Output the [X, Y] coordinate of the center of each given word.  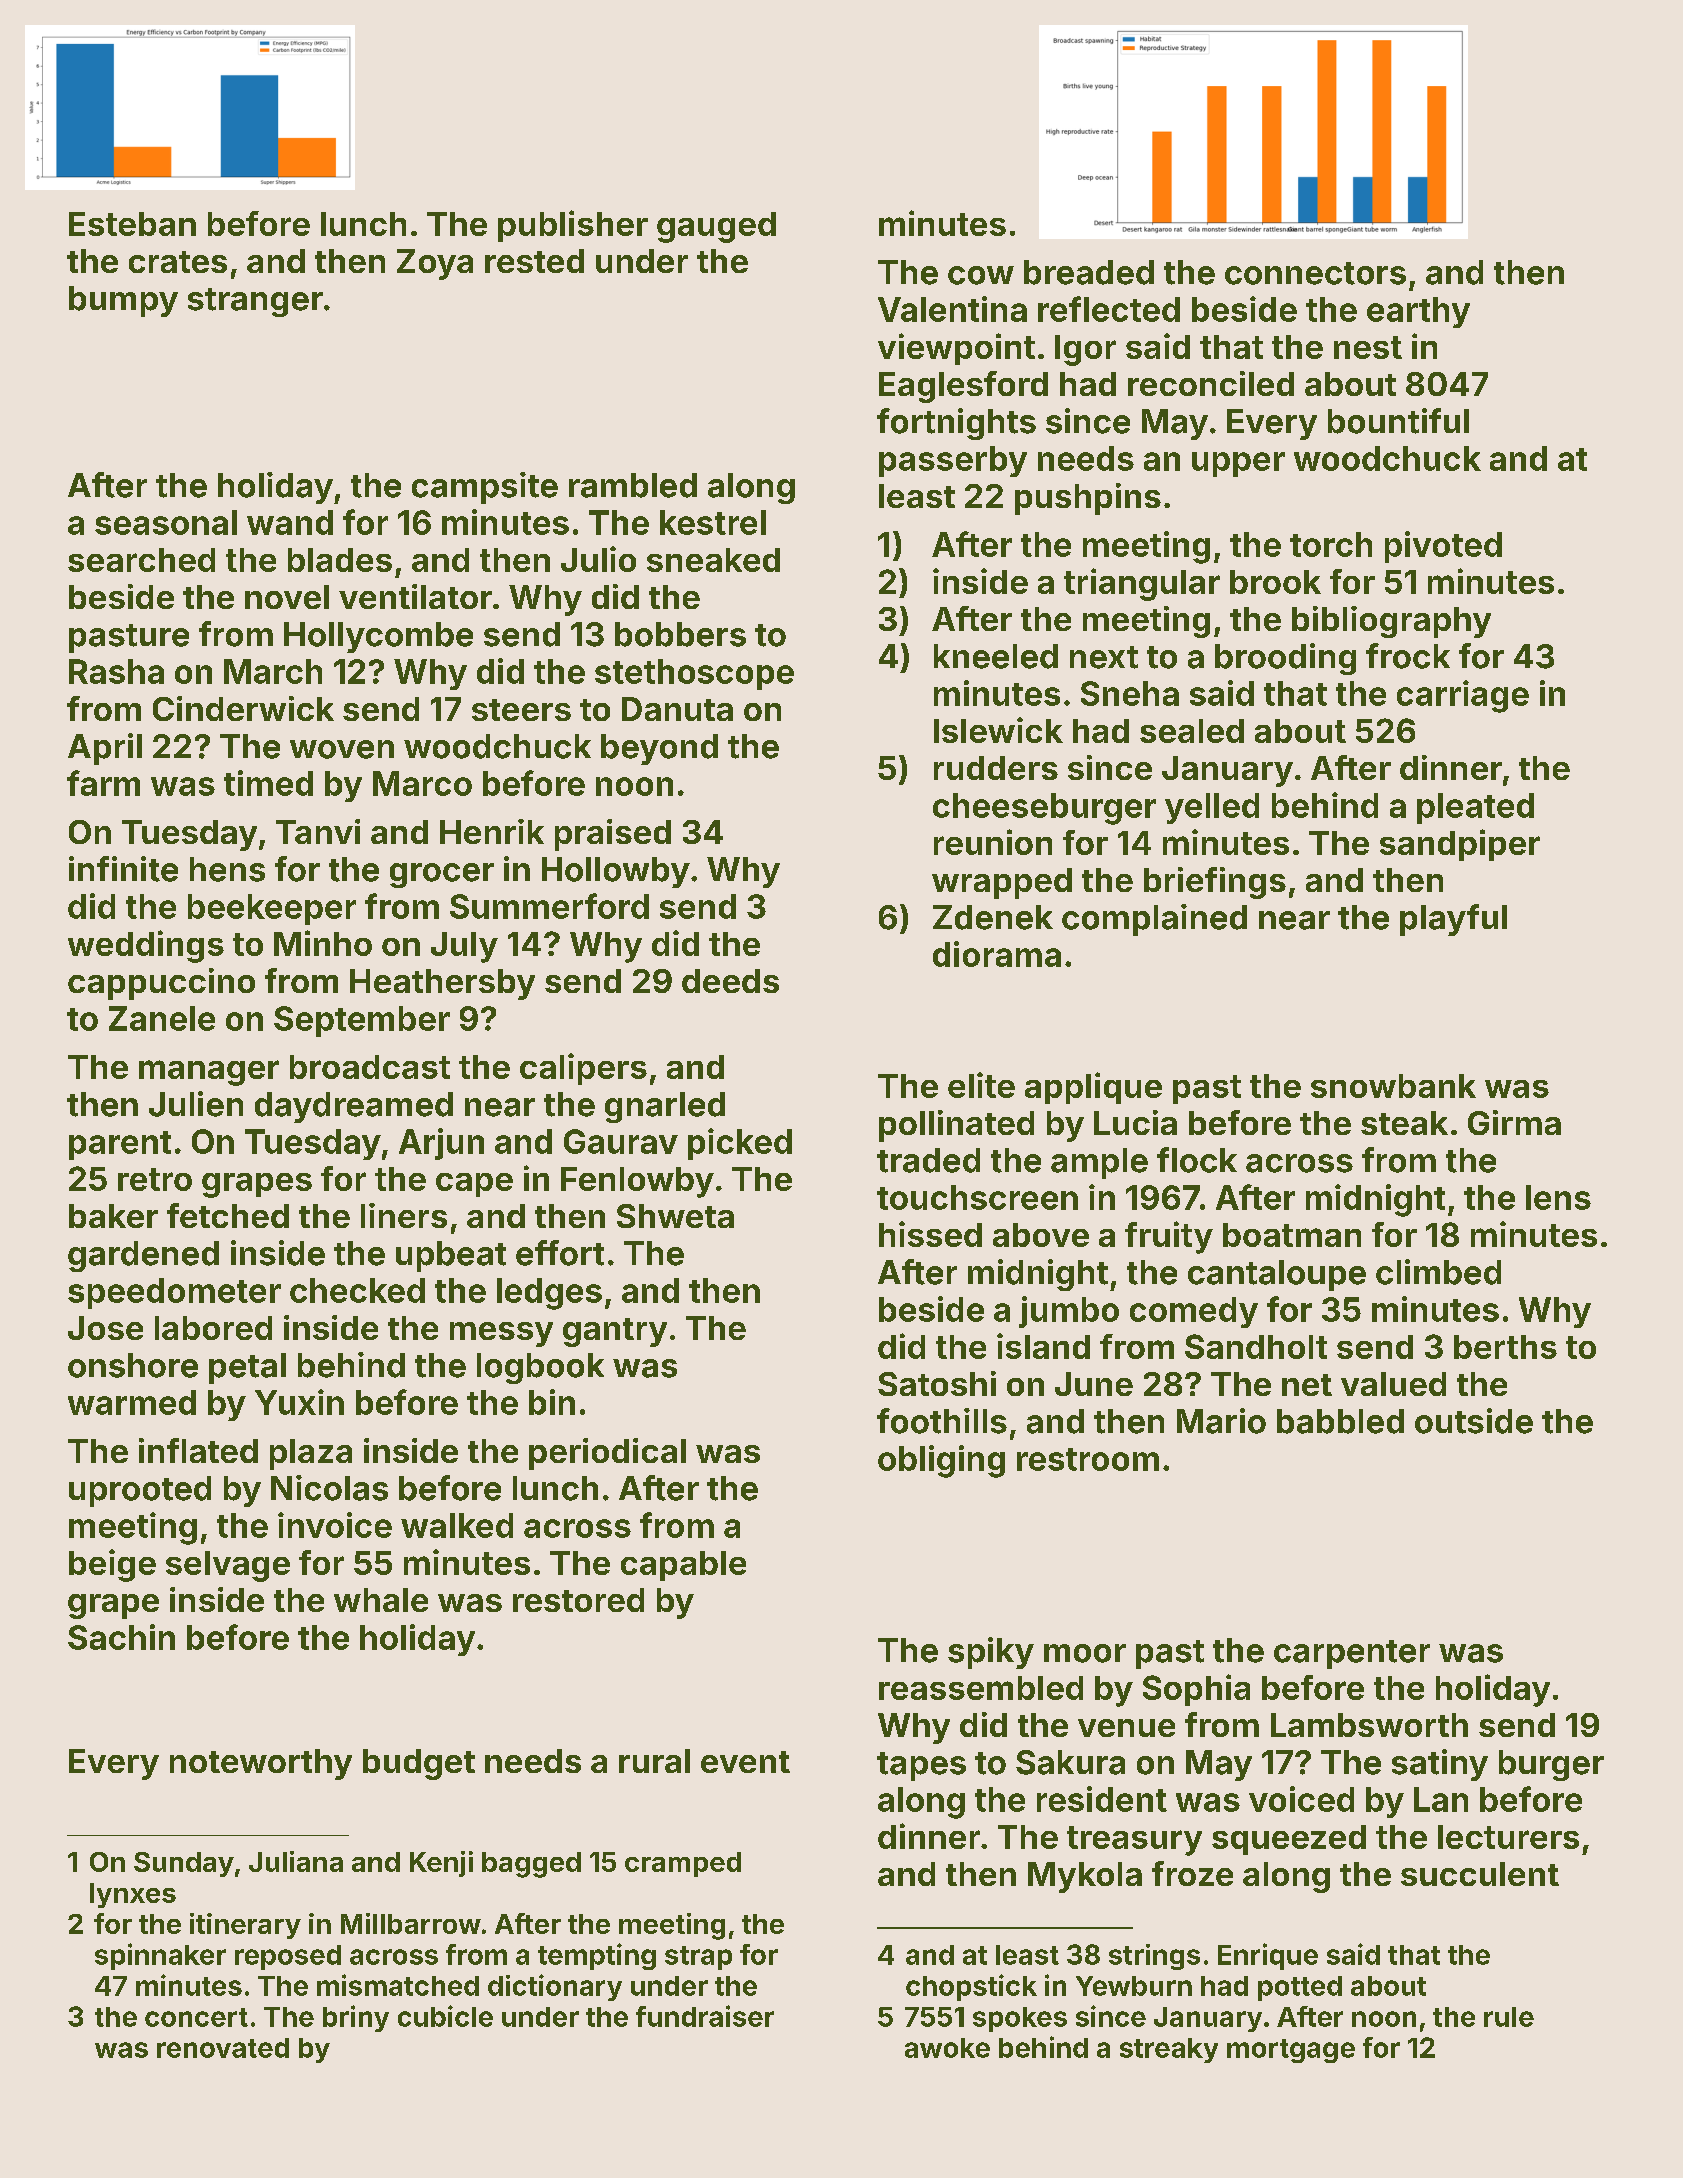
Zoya [435, 264]
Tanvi [318, 831]
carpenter [1352, 1654]
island [1043, 1346]
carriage [1463, 696]
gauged [716, 227]
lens [1558, 1197]
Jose [105, 1328]
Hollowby [616, 872]
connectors [1315, 273]
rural [654, 1761]
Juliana [296, 1861]
